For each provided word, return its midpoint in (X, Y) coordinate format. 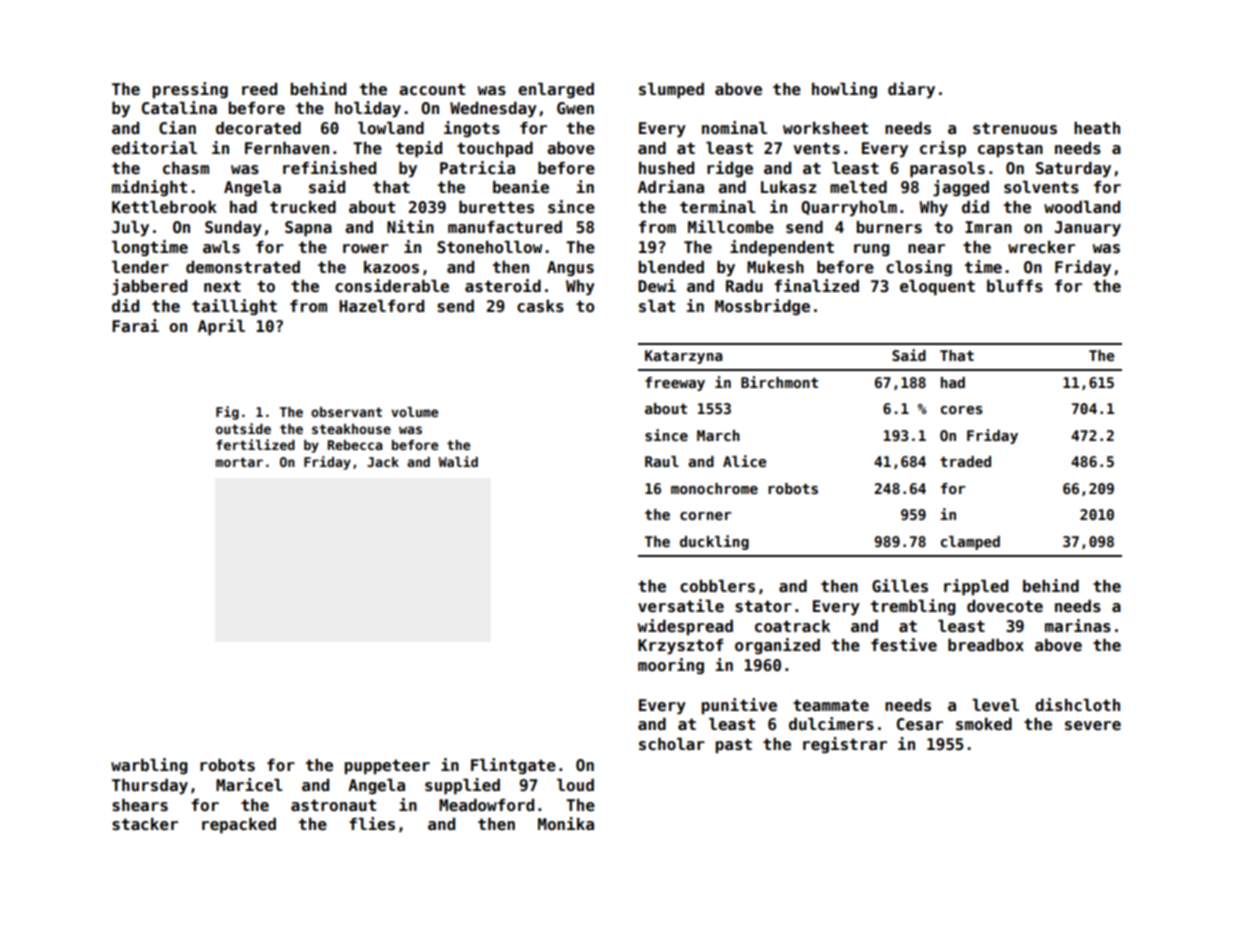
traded (965, 461)
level (995, 705)
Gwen (575, 108)
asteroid (503, 286)
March (718, 435)
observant (346, 412)
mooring (671, 666)
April (221, 327)
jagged (961, 188)
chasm (186, 168)
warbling (149, 766)
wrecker (1041, 247)
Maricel (249, 785)
